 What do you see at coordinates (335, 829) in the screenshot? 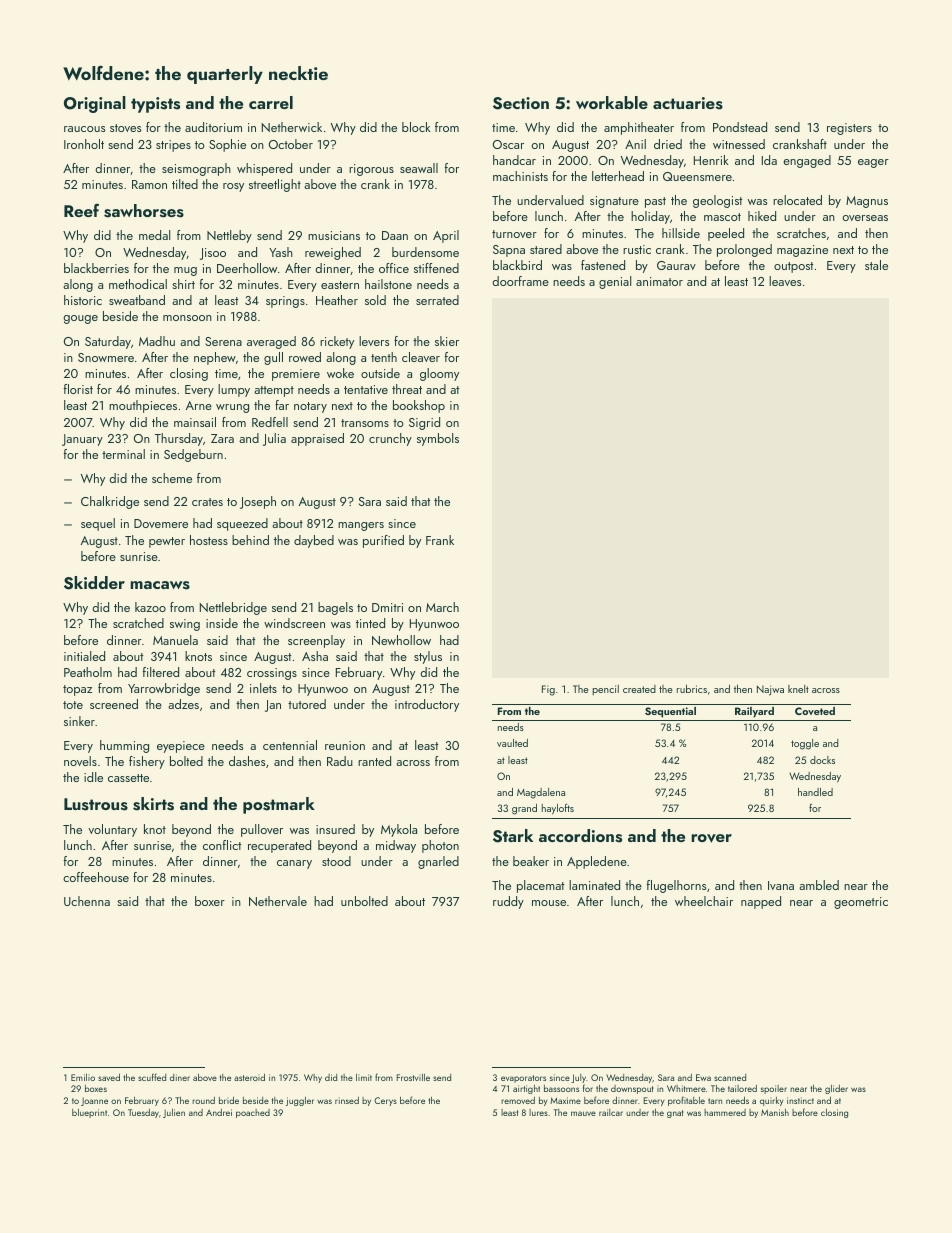
I see `insured` at bounding box center [335, 829].
